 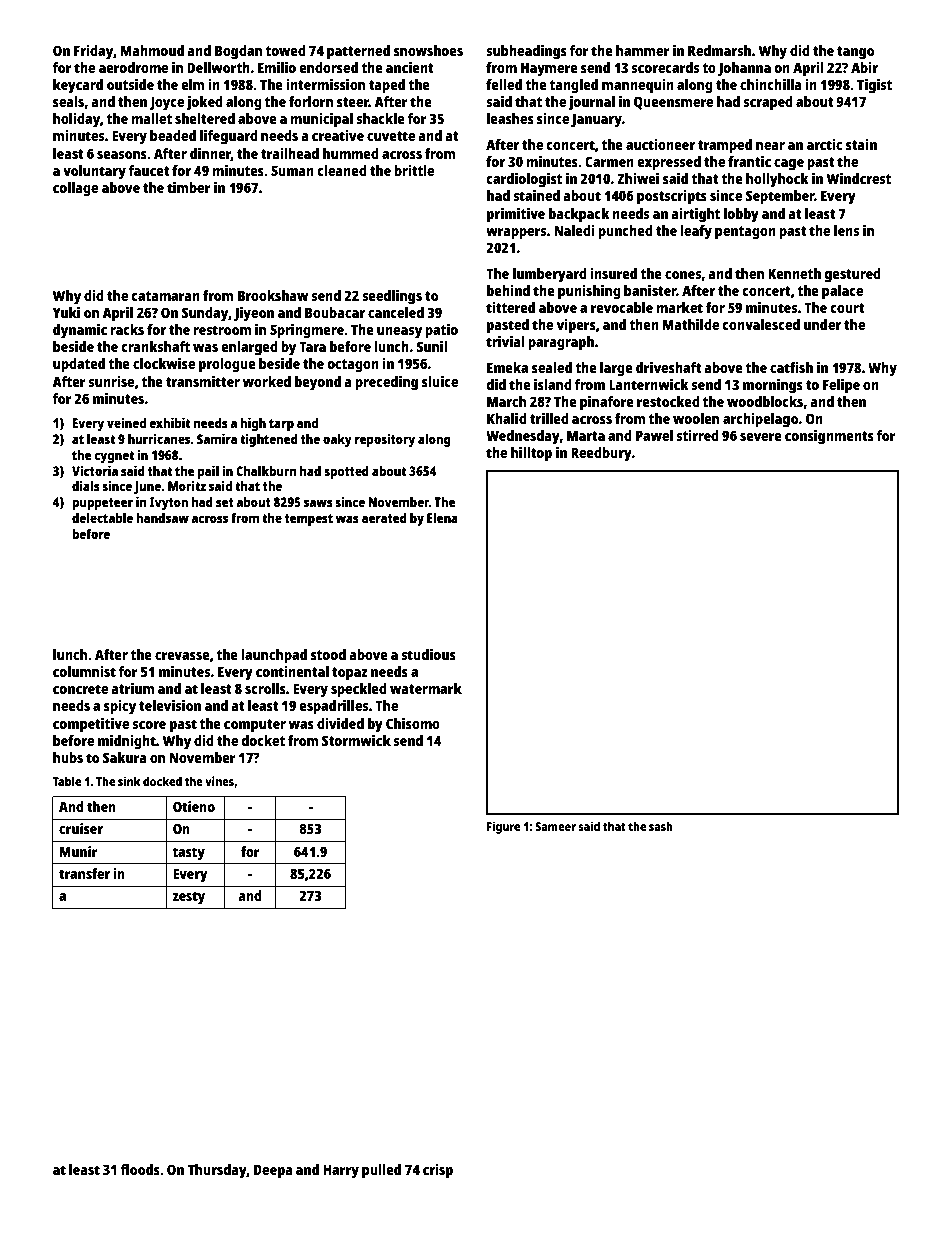 What do you see at coordinates (643, 50) in the screenshot?
I see `hammer` at bounding box center [643, 50].
